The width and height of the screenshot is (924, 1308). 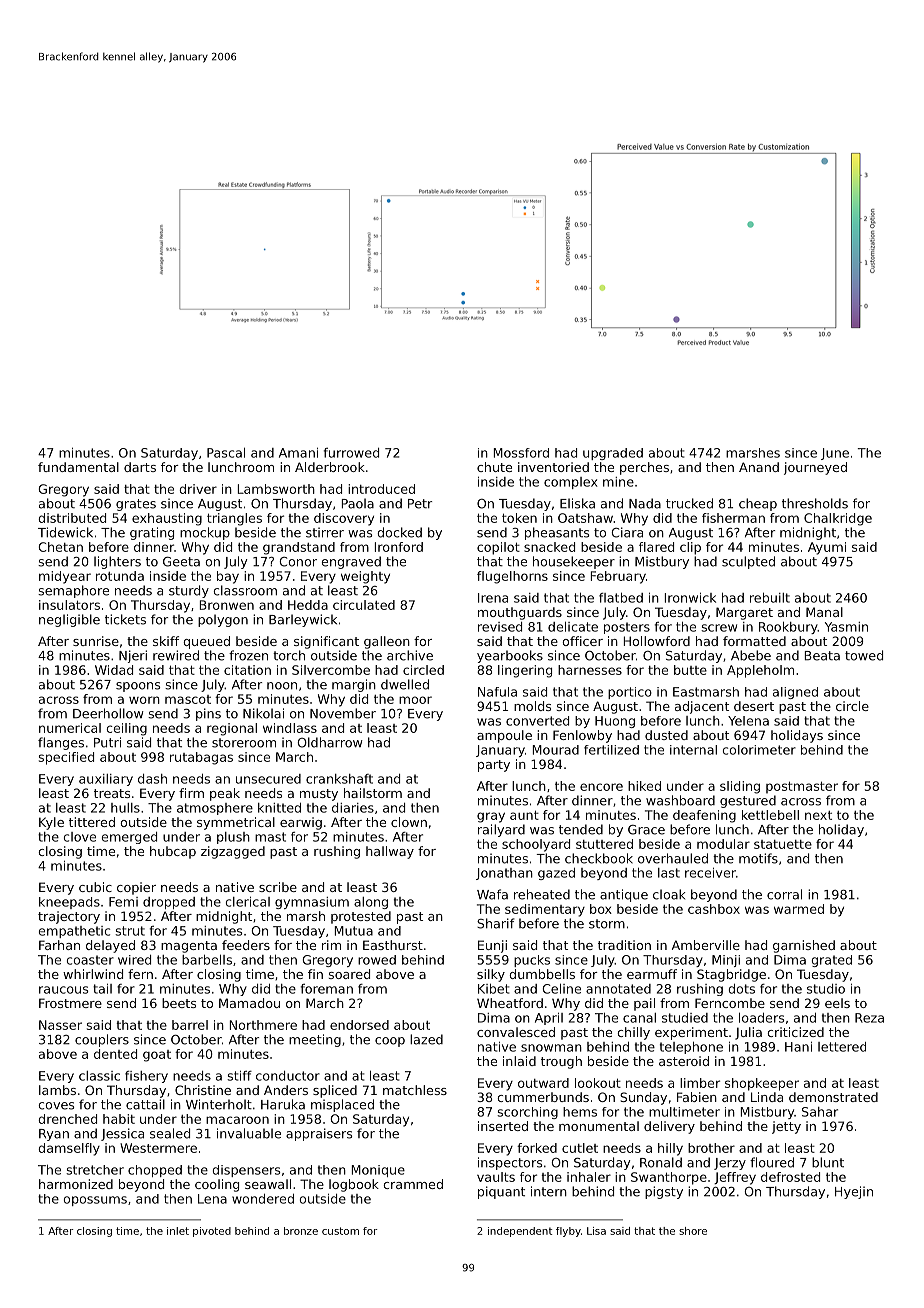 I want to click on Amani, so click(x=298, y=453).
